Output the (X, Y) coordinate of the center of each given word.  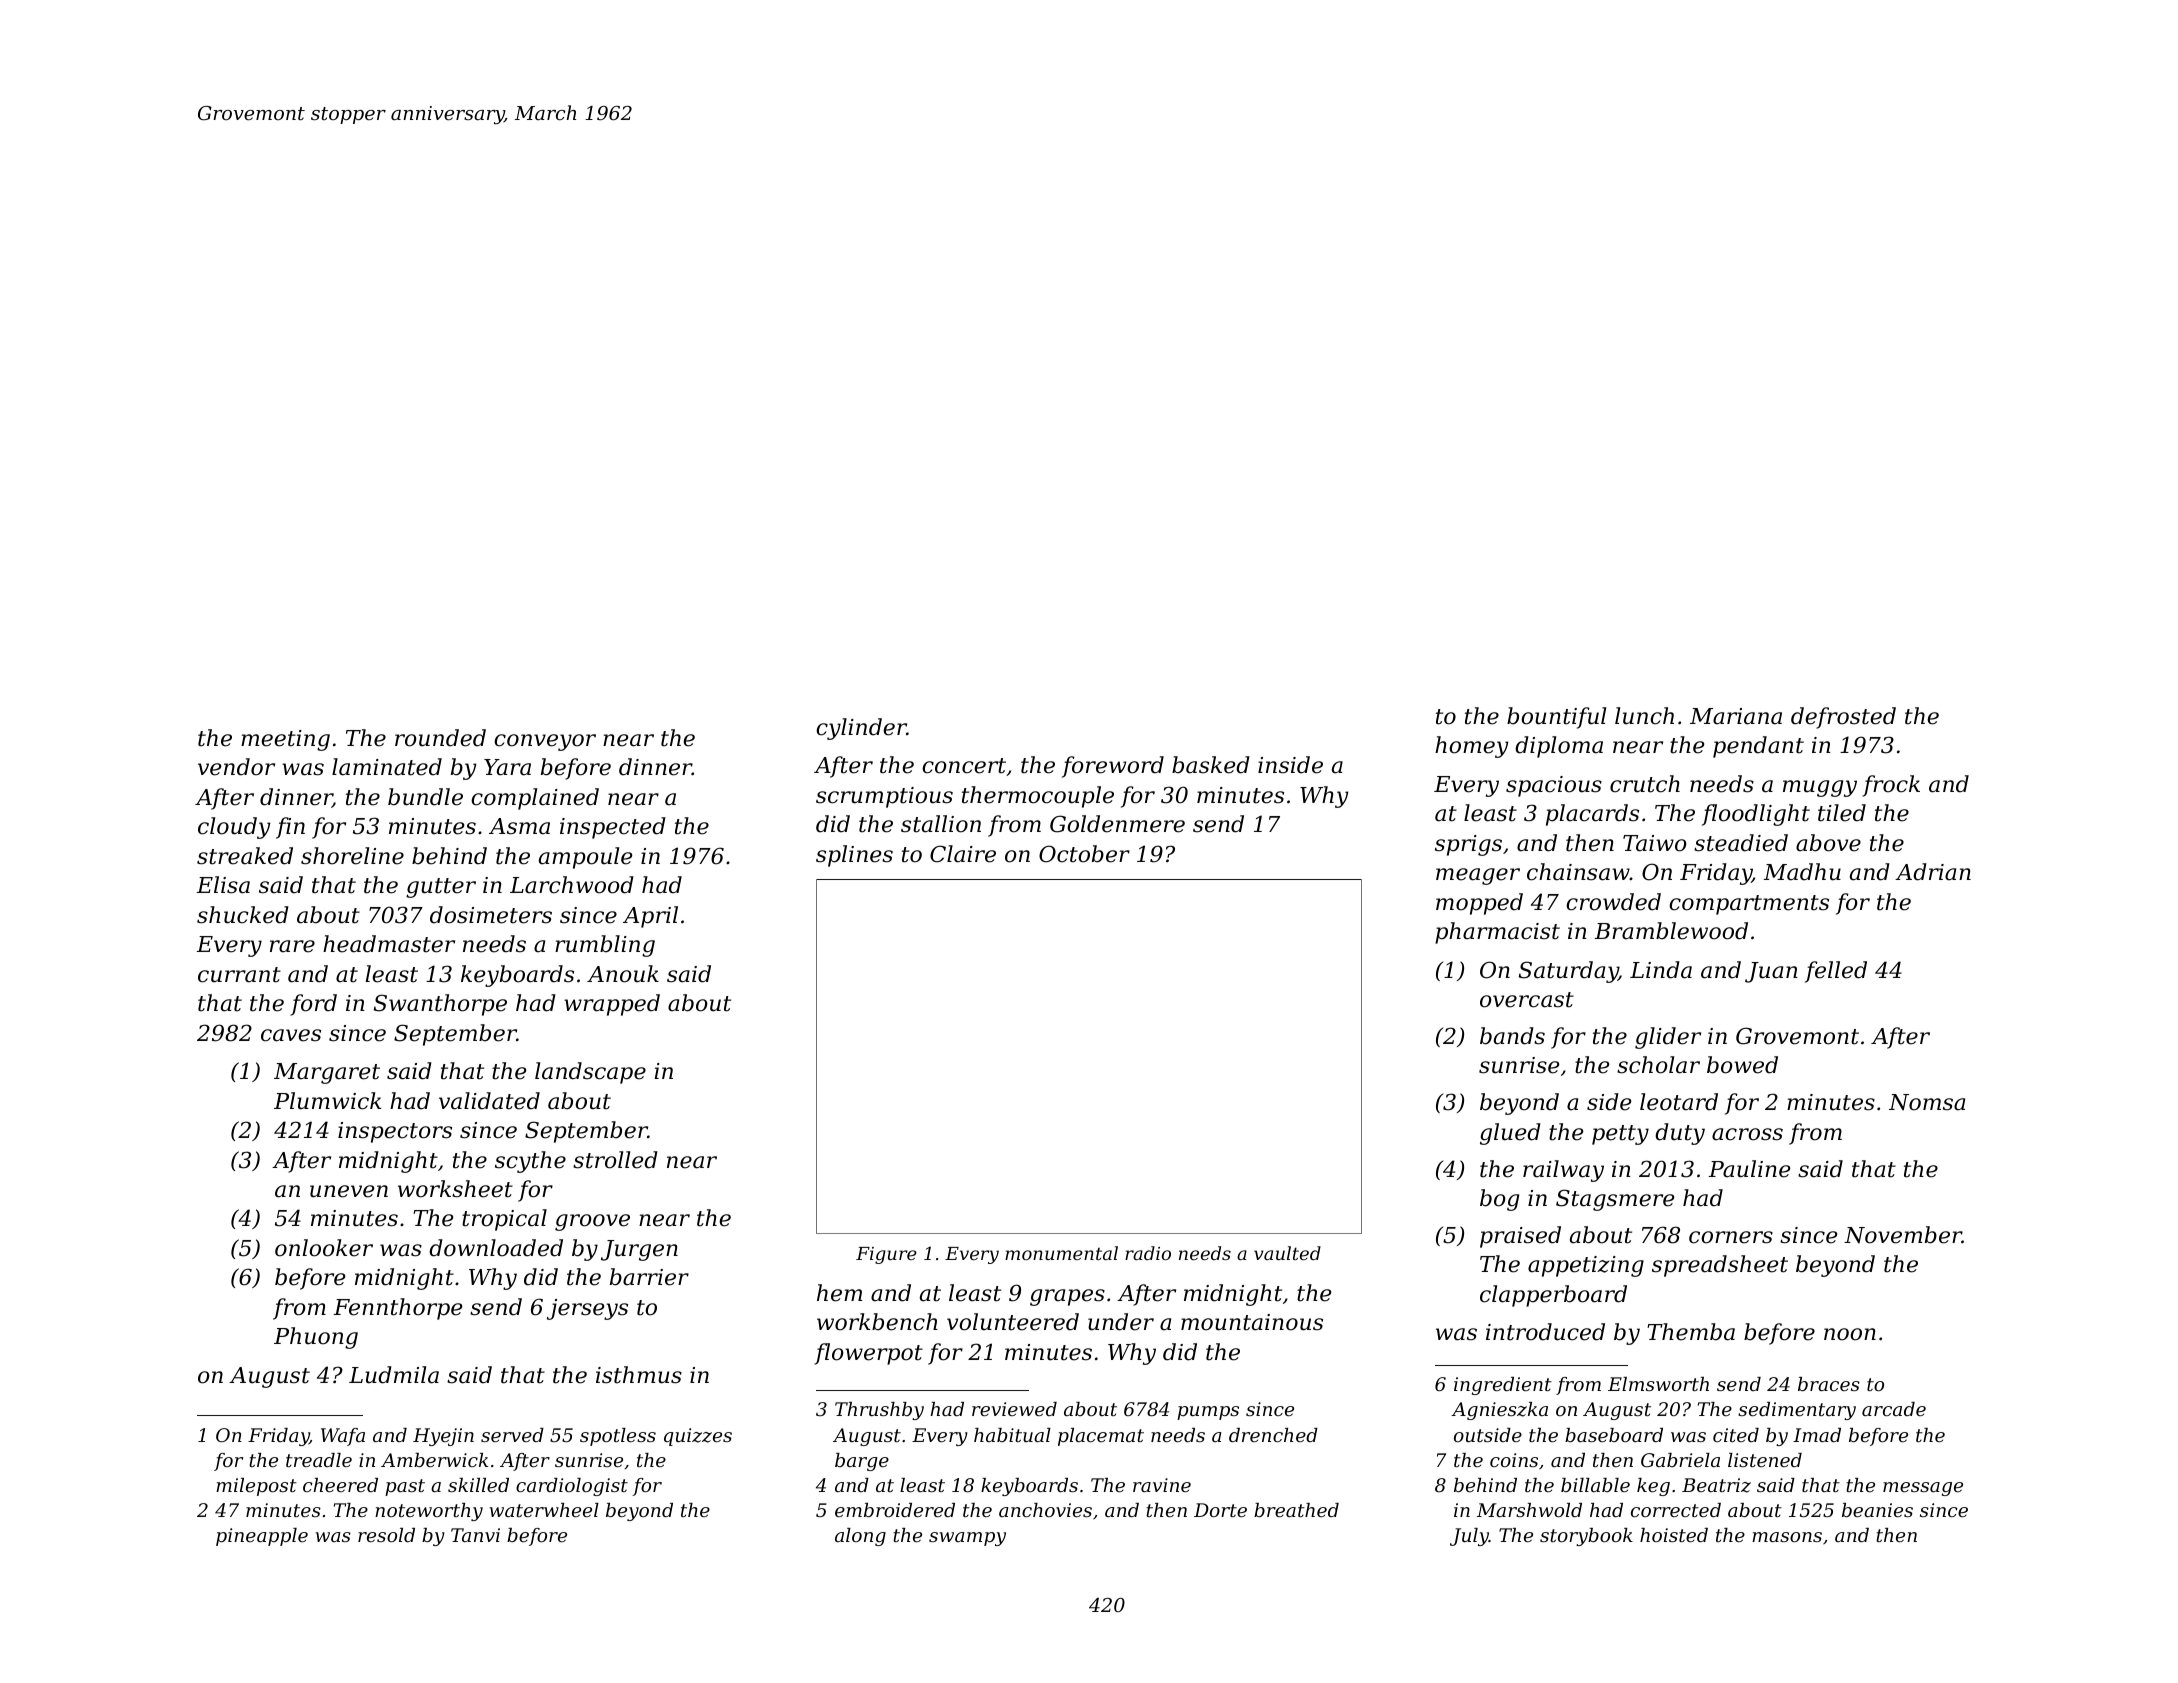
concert (964, 766)
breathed (1296, 1510)
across (1747, 1134)
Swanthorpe (440, 1005)
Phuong (316, 1338)
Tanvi (475, 1535)
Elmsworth (1658, 1384)
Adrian (1933, 872)
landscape (590, 1073)
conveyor (545, 742)
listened (1765, 1460)
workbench (877, 1322)
